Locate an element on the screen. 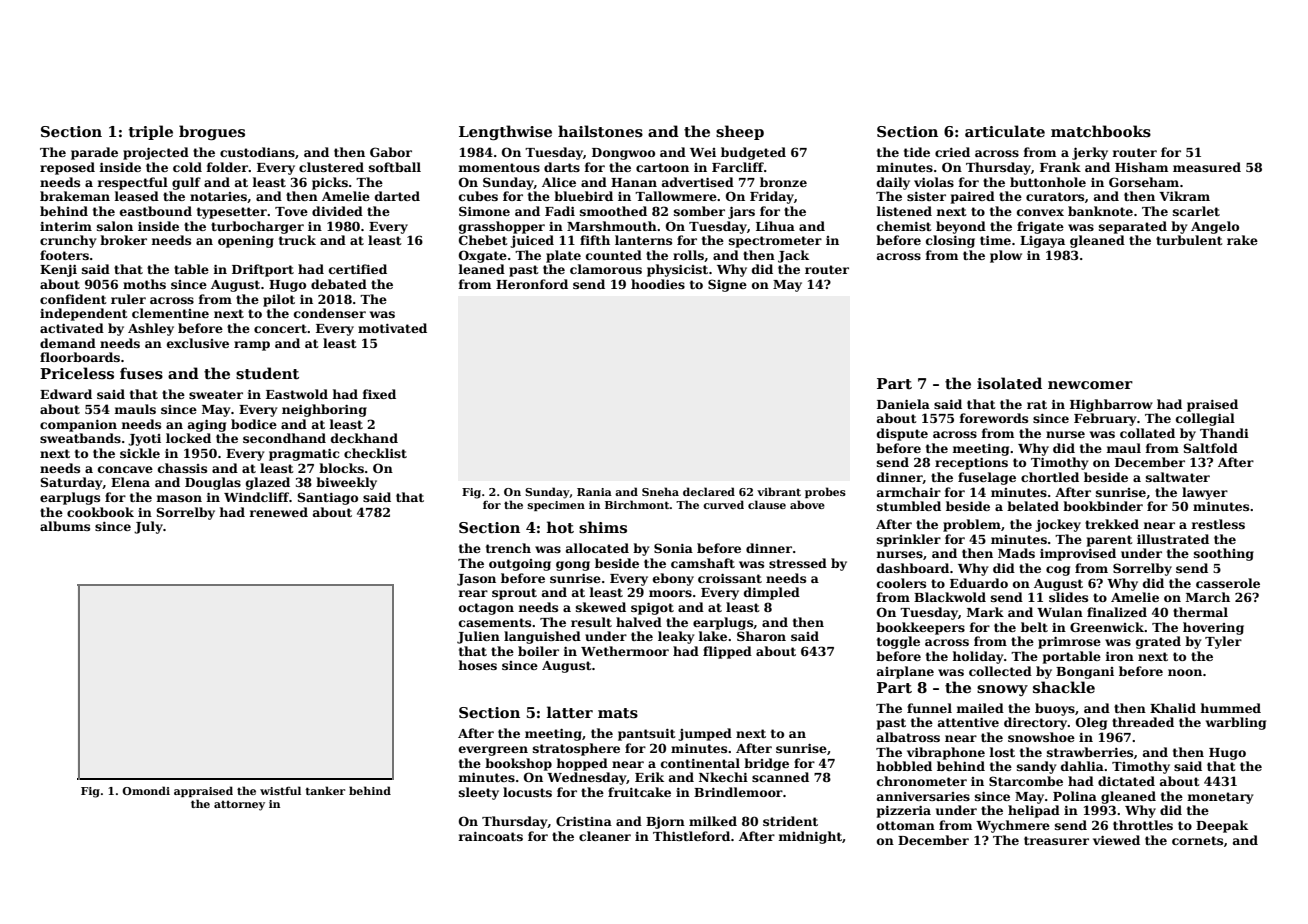 The height and width of the screenshot is (924, 1308). attorney is located at coordinates (239, 805).
